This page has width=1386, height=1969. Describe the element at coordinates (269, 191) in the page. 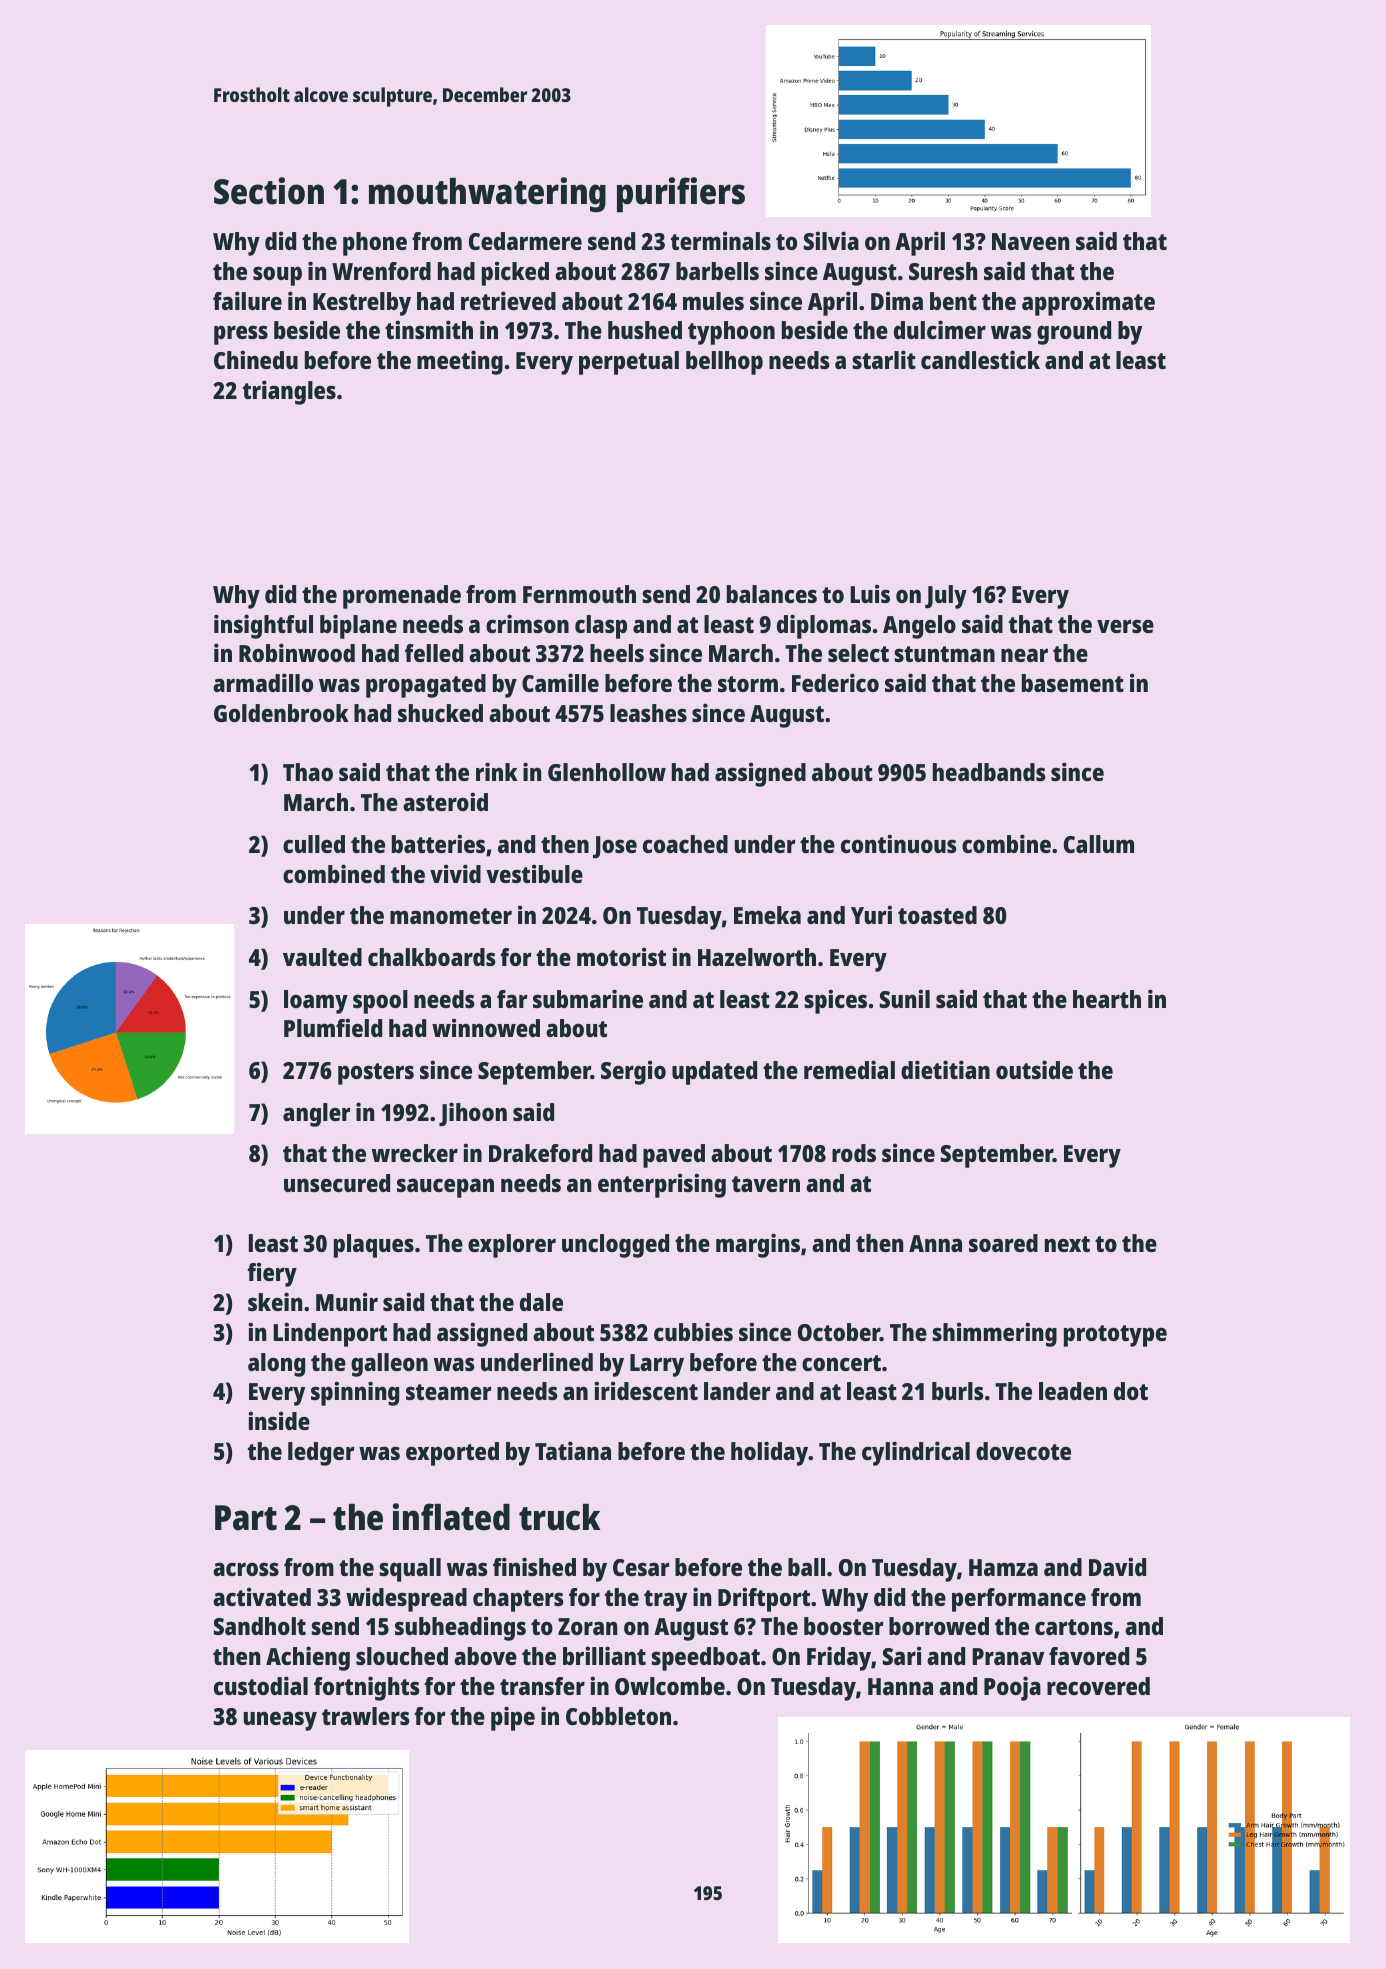

I see `Section` at that location.
